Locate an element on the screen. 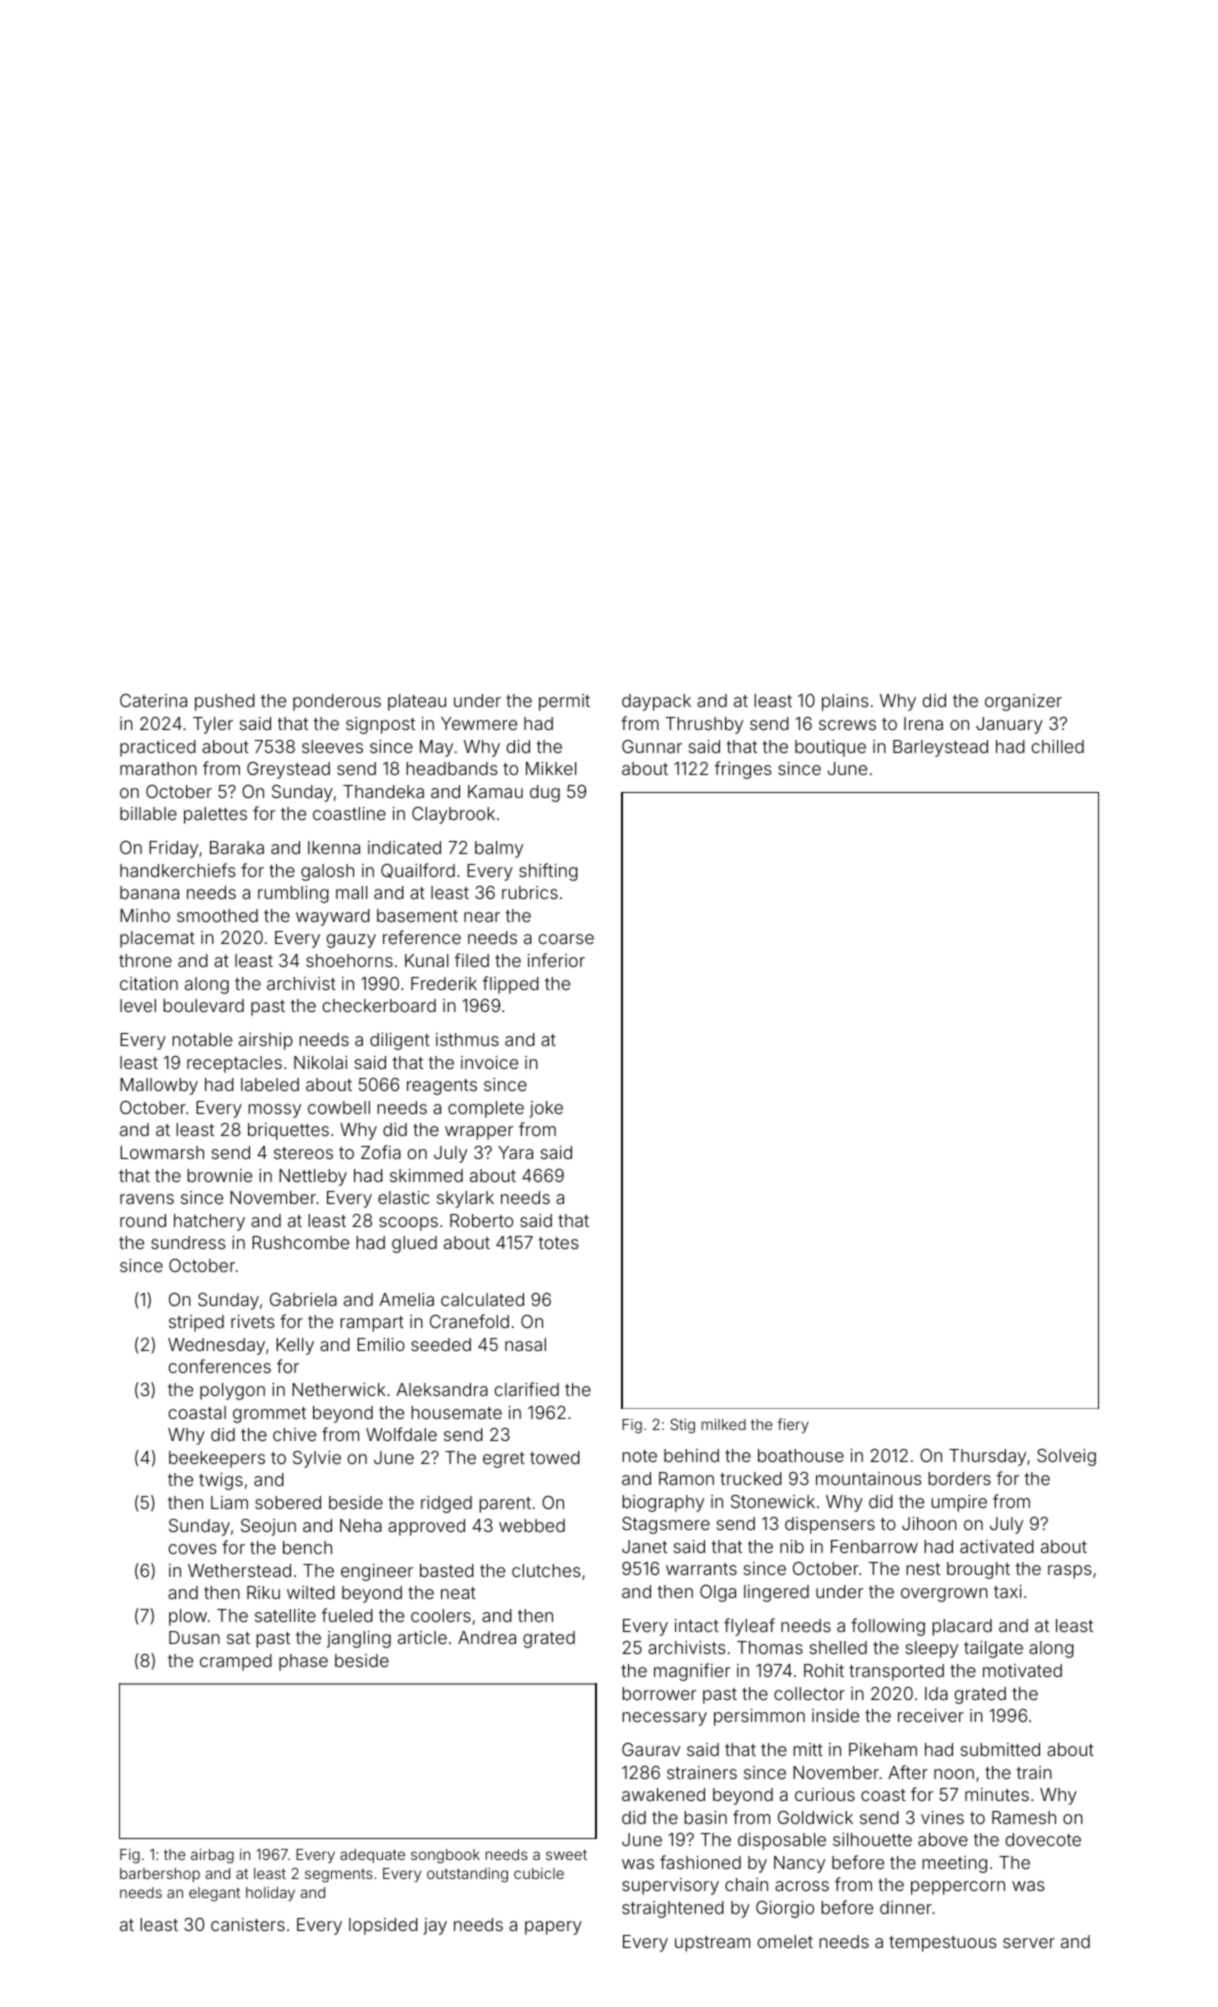  barbershop is located at coordinates (160, 1875).
